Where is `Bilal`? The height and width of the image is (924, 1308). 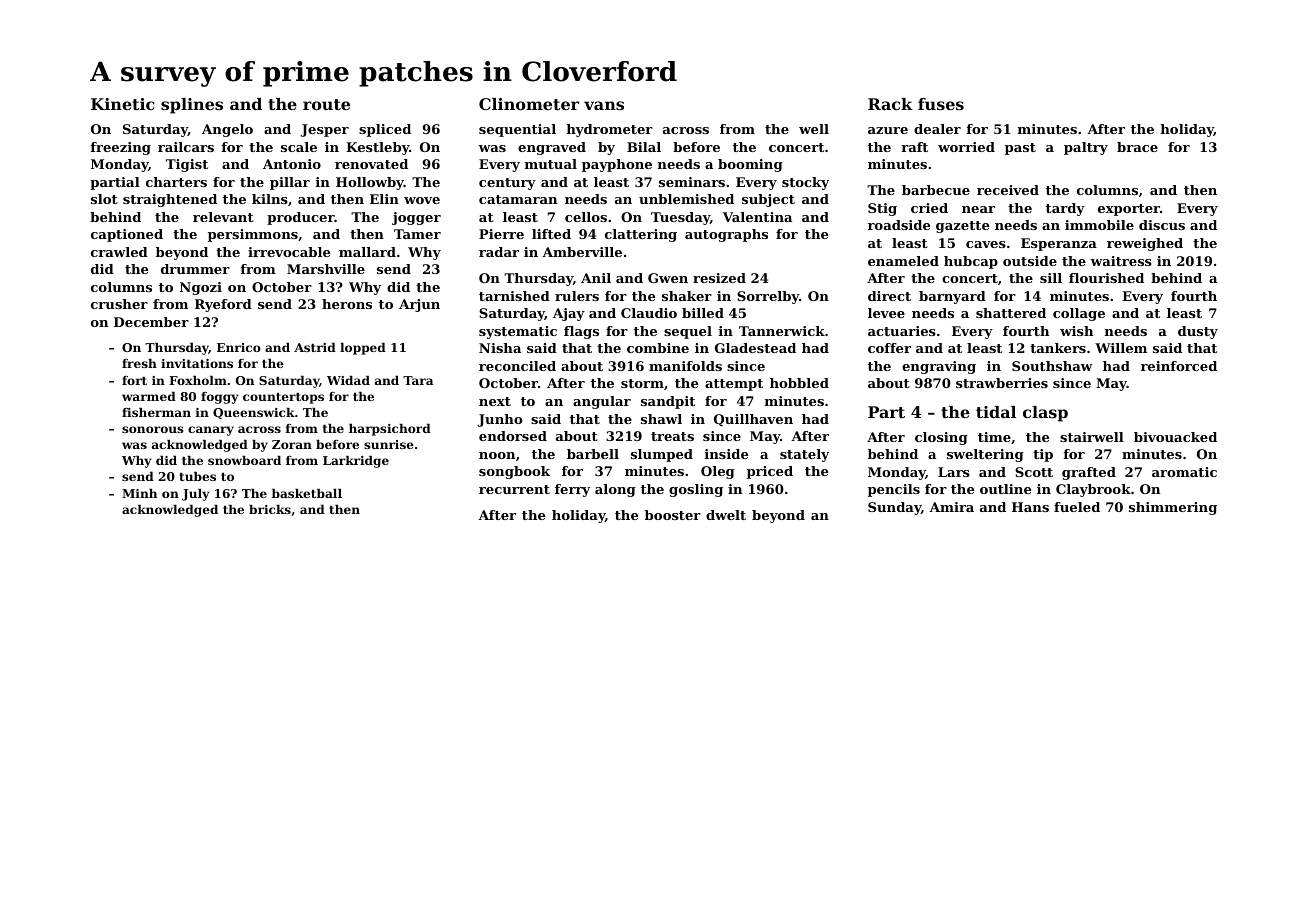
Bilal is located at coordinates (644, 147).
